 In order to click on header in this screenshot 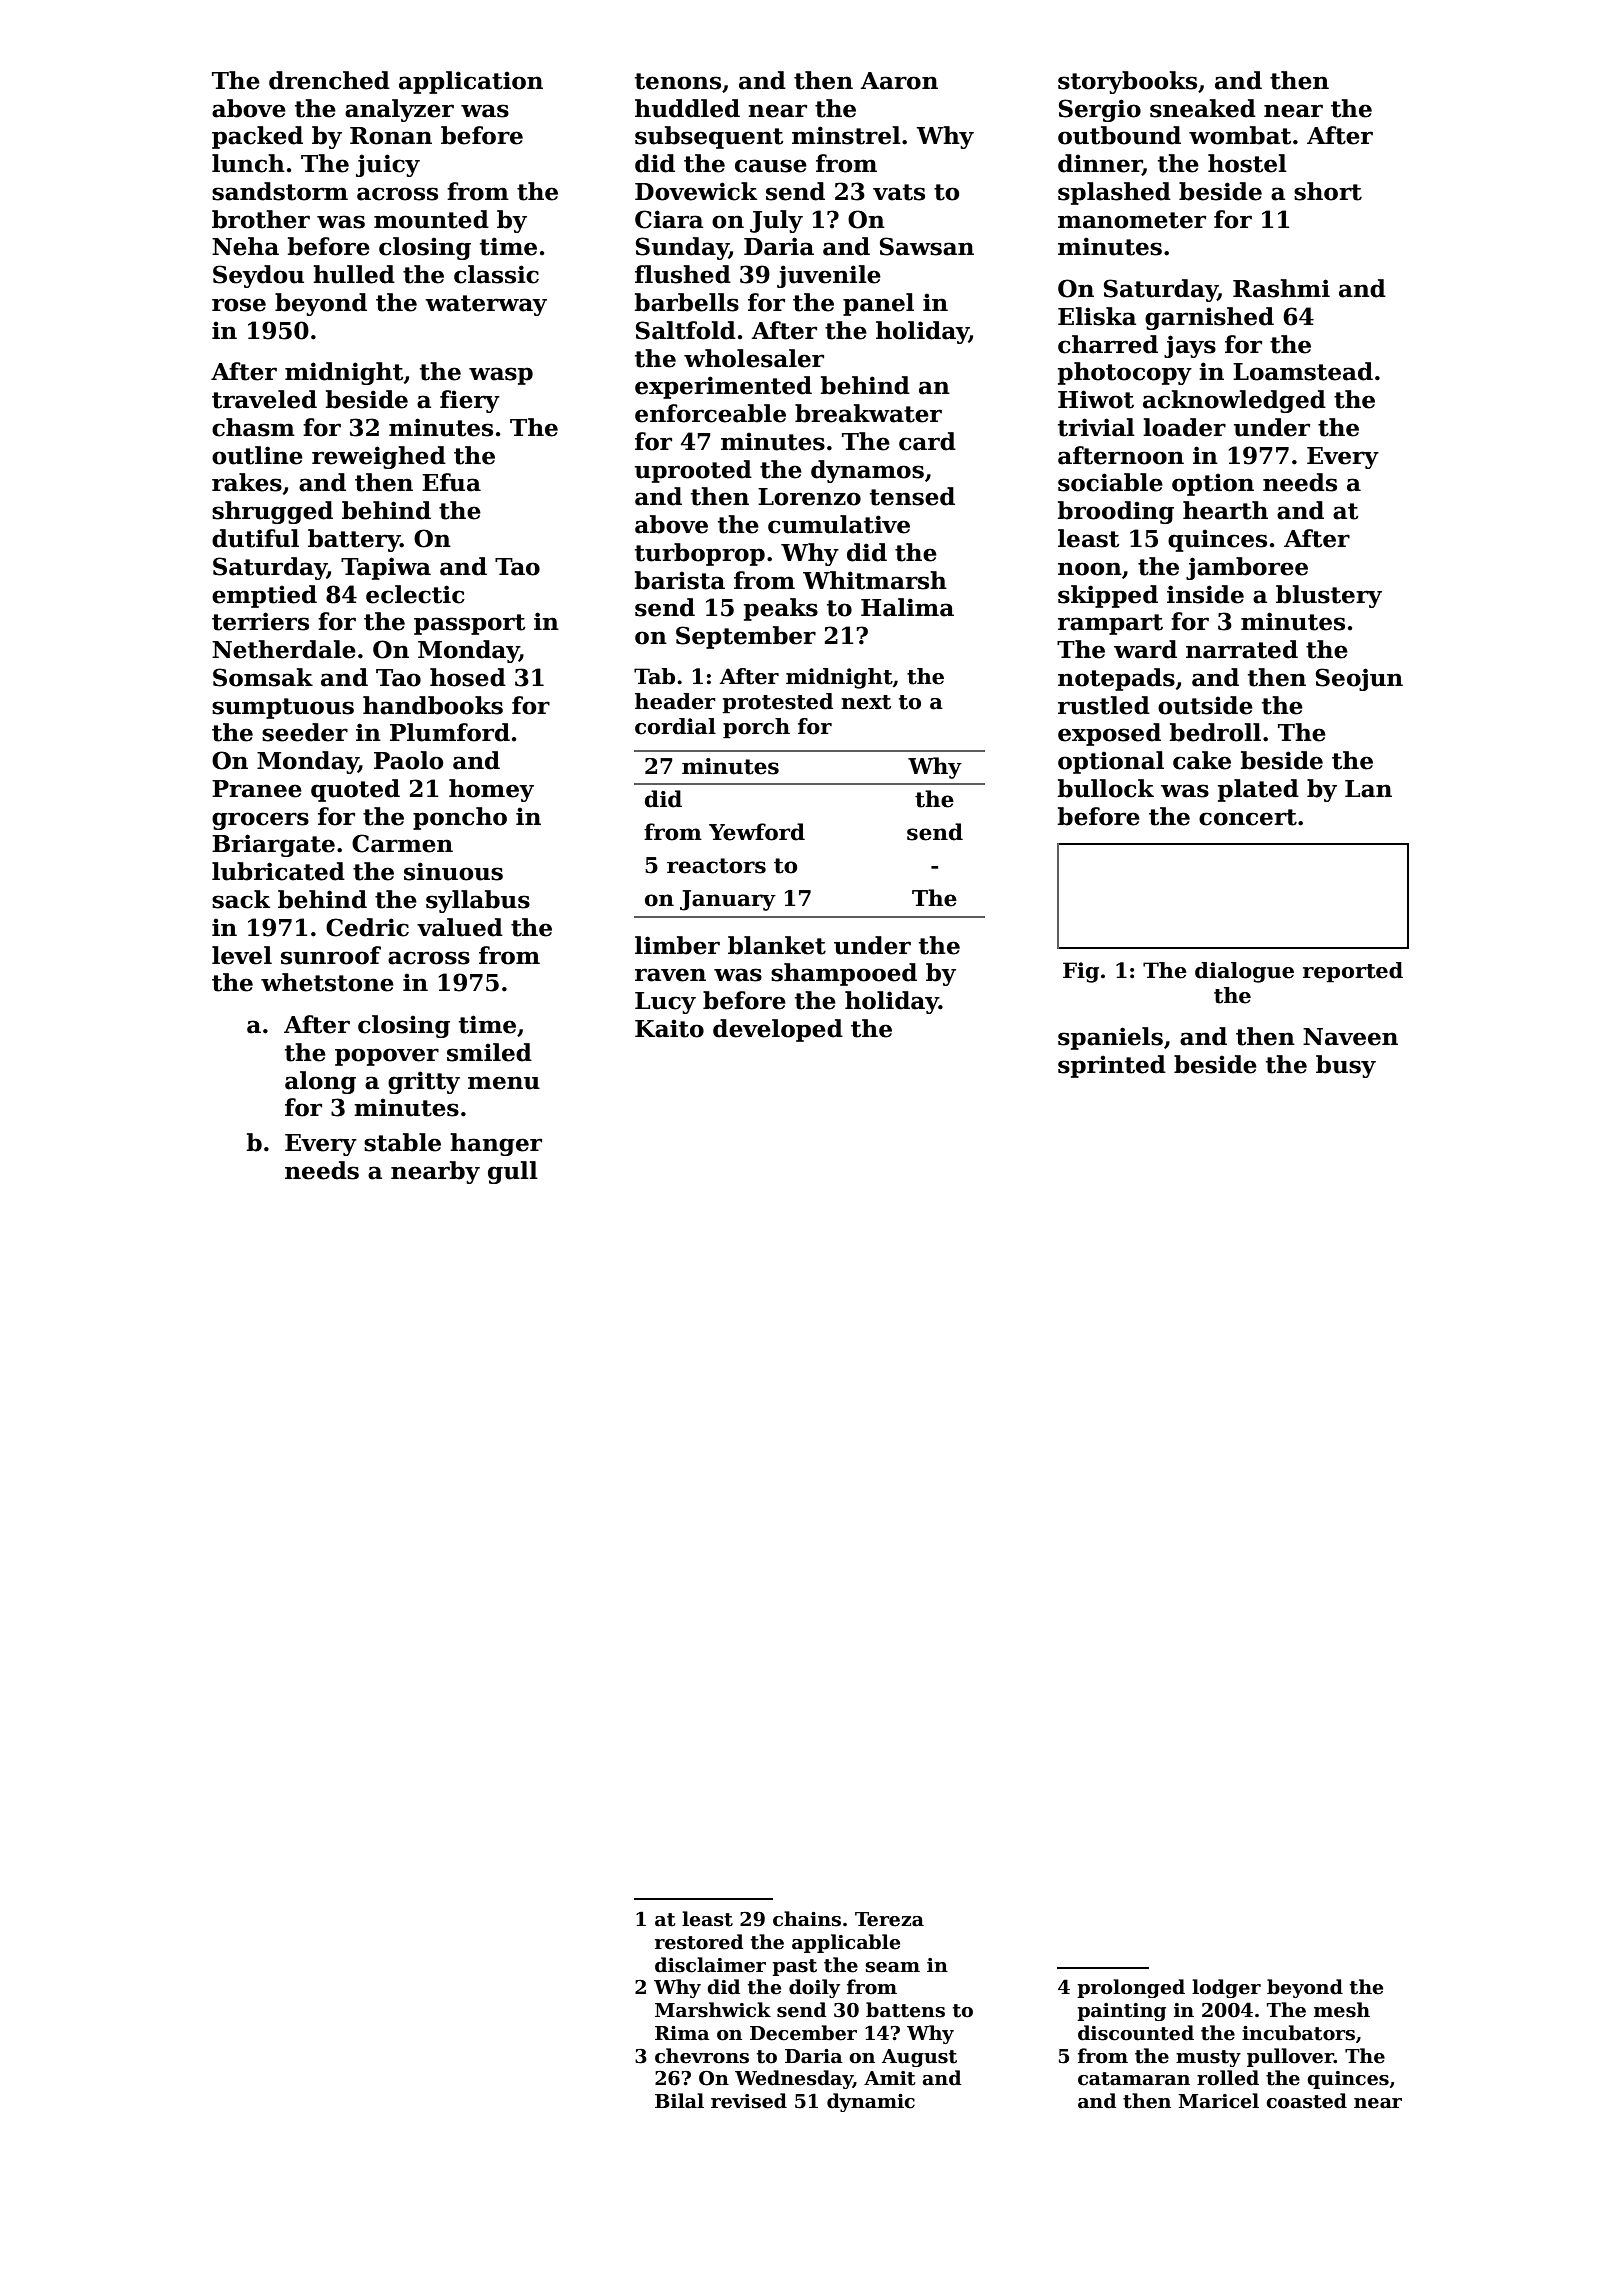, I will do `click(675, 701)`.
